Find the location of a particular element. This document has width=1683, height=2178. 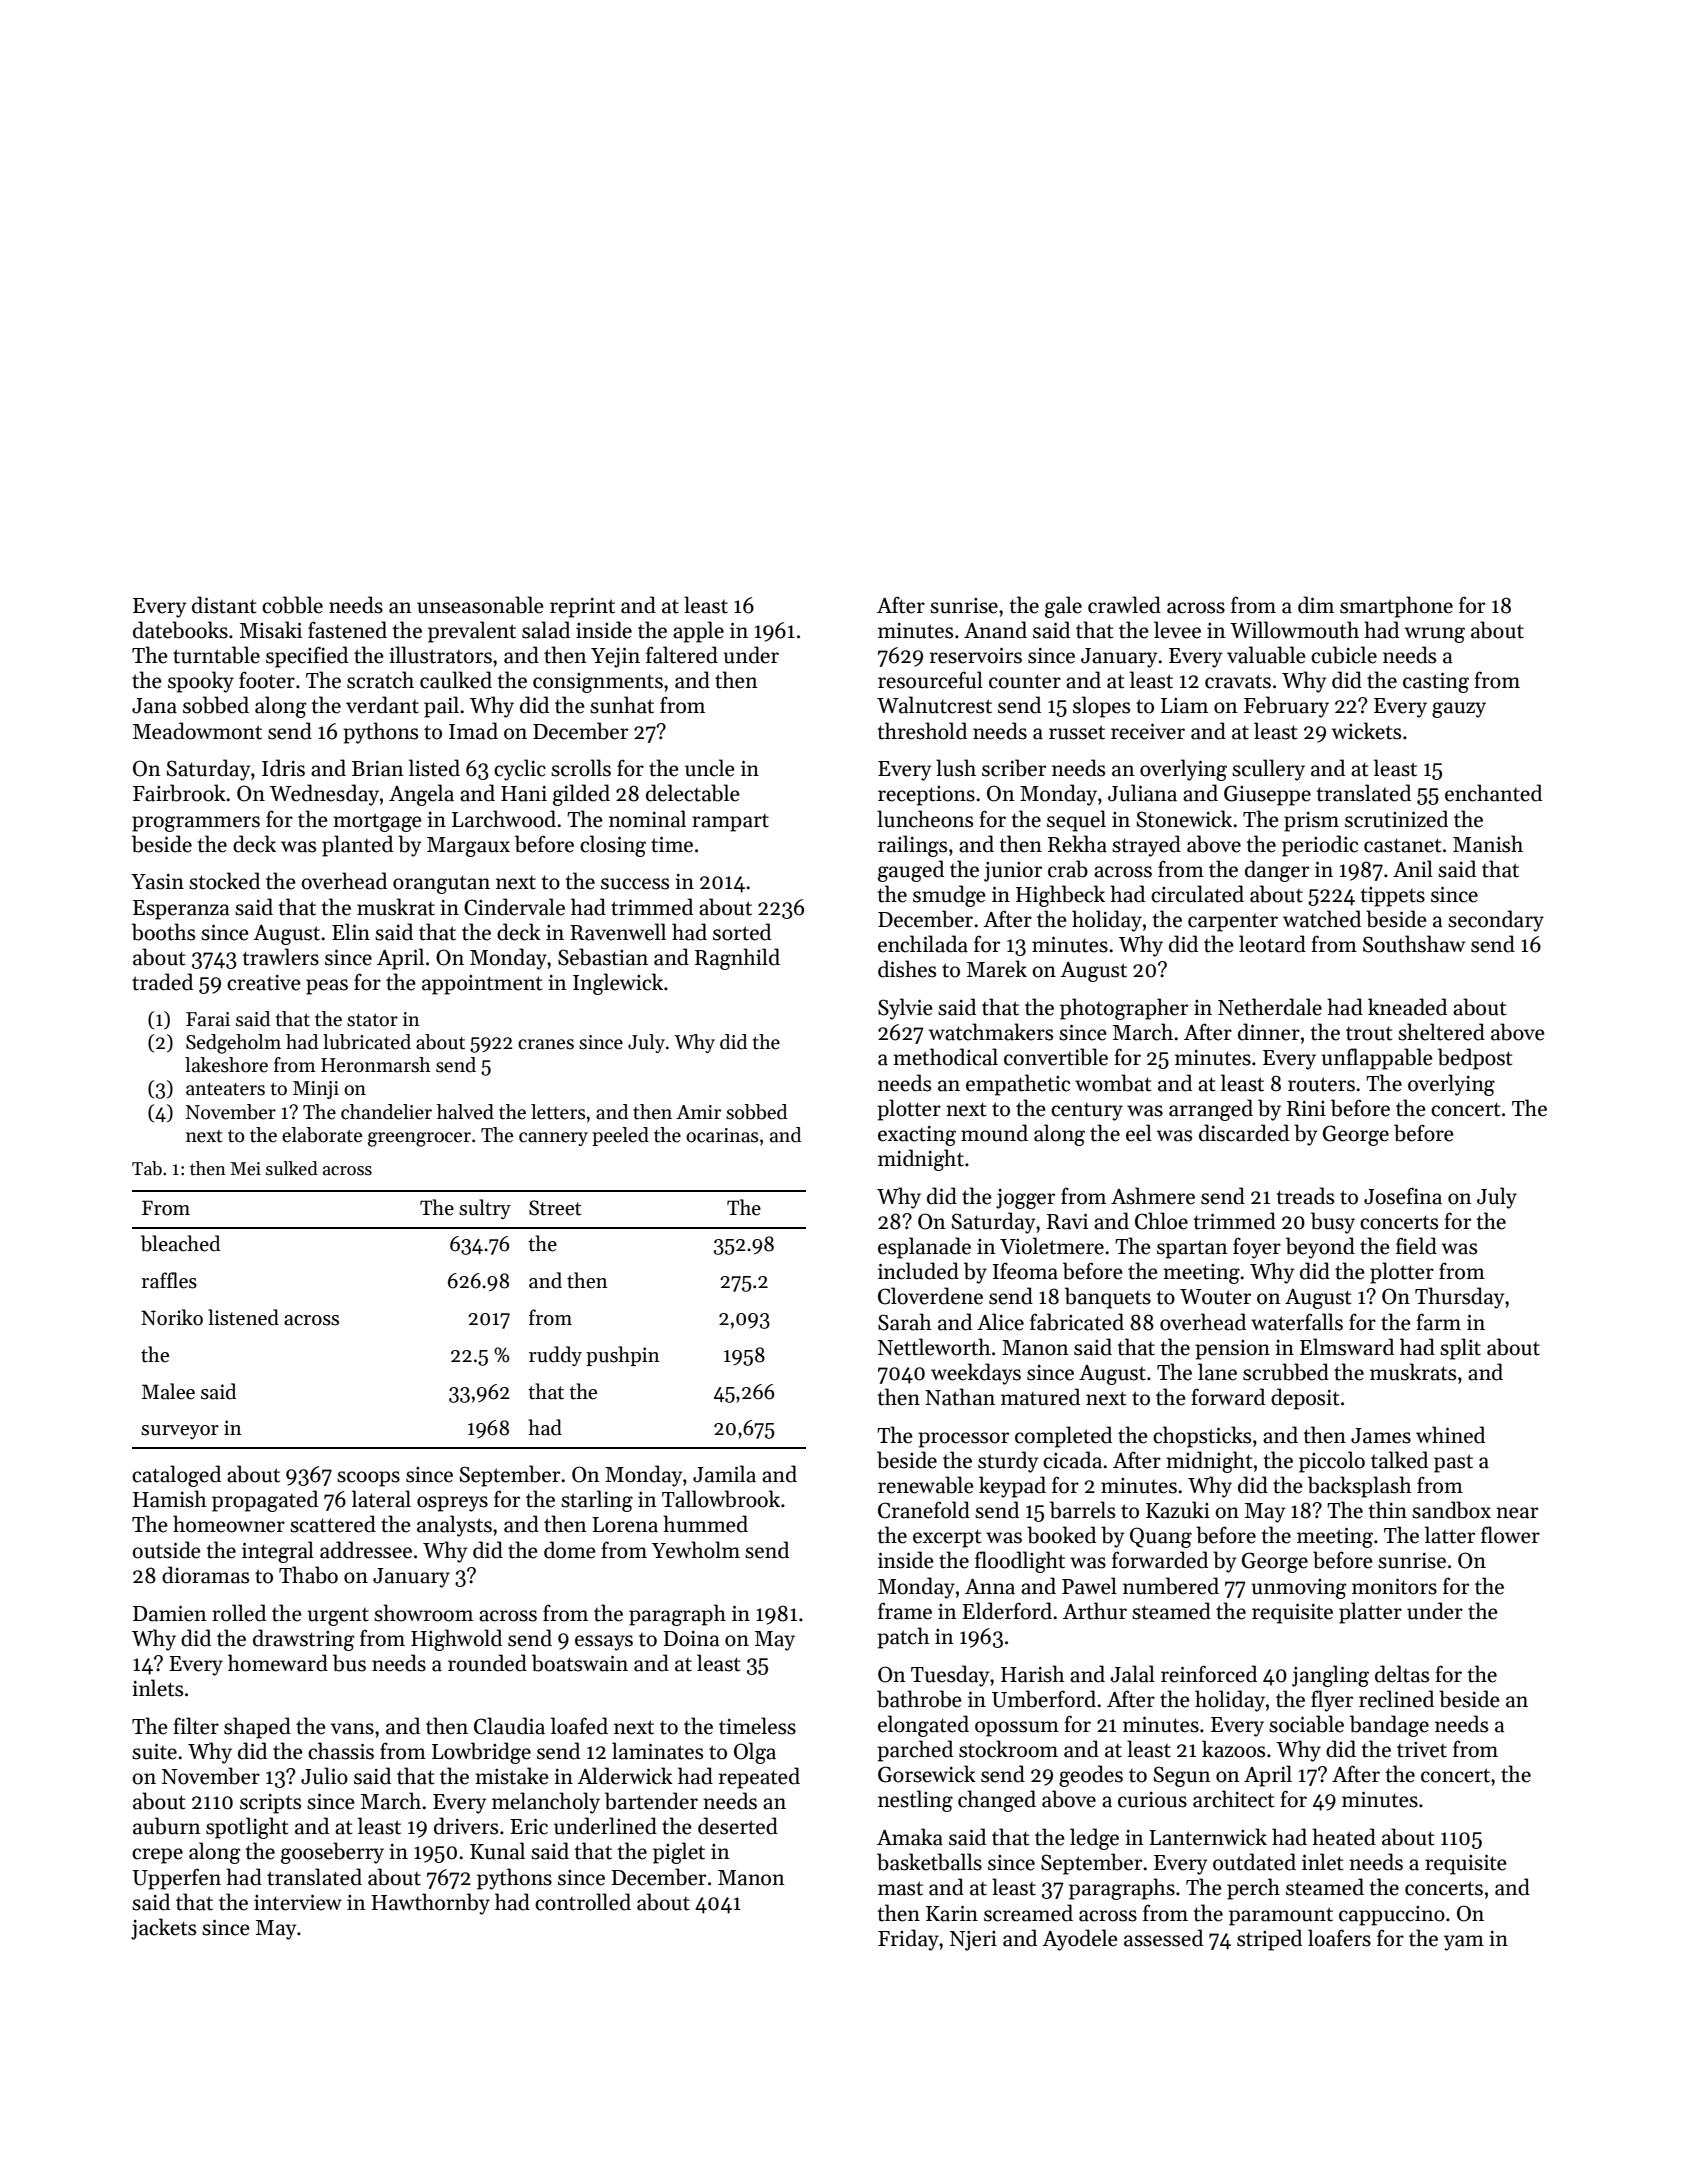

dim is located at coordinates (1316, 605).
